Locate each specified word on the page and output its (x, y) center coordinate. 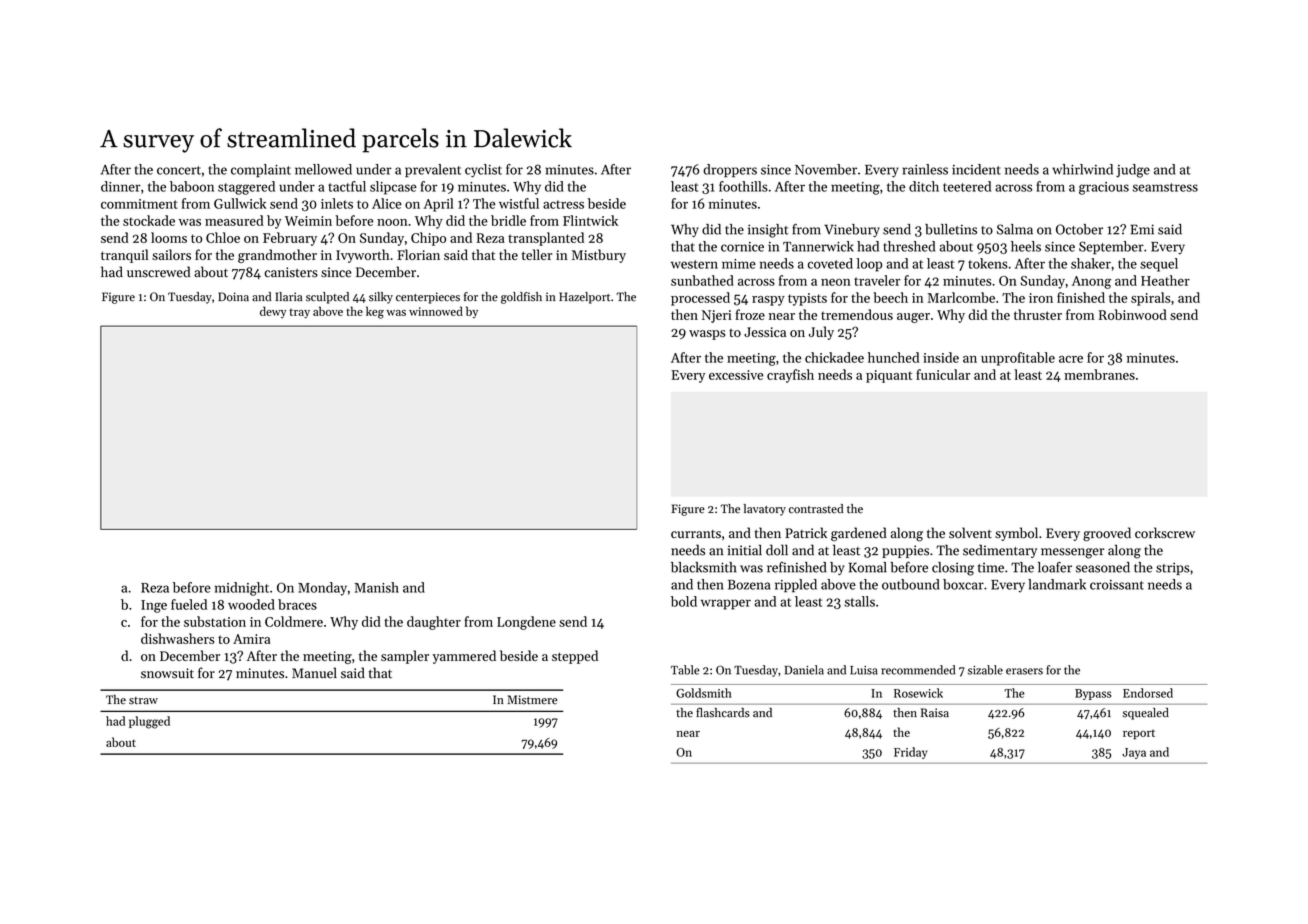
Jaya (1134, 753)
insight (768, 231)
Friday (911, 753)
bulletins (951, 229)
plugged (149, 722)
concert (179, 170)
